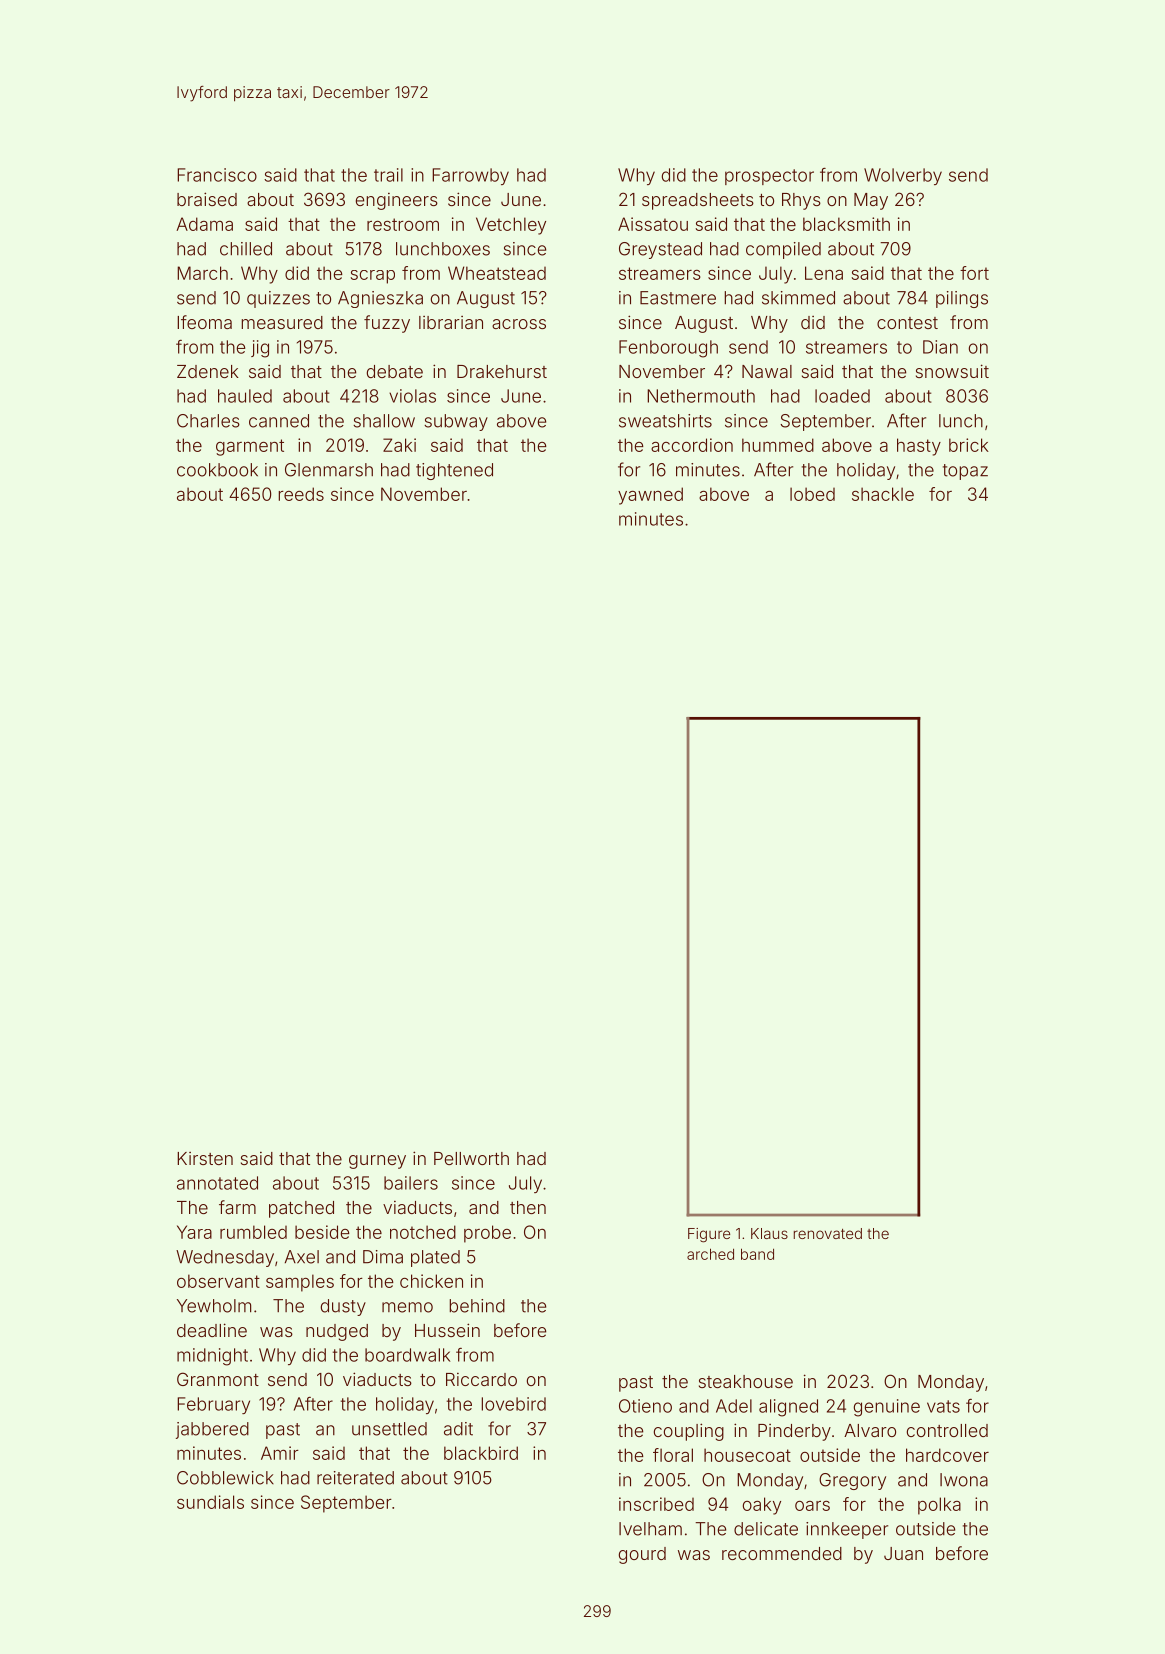  Describe the element at coordinates (769, 1233) in the page. I see `Klaus` at that location.
